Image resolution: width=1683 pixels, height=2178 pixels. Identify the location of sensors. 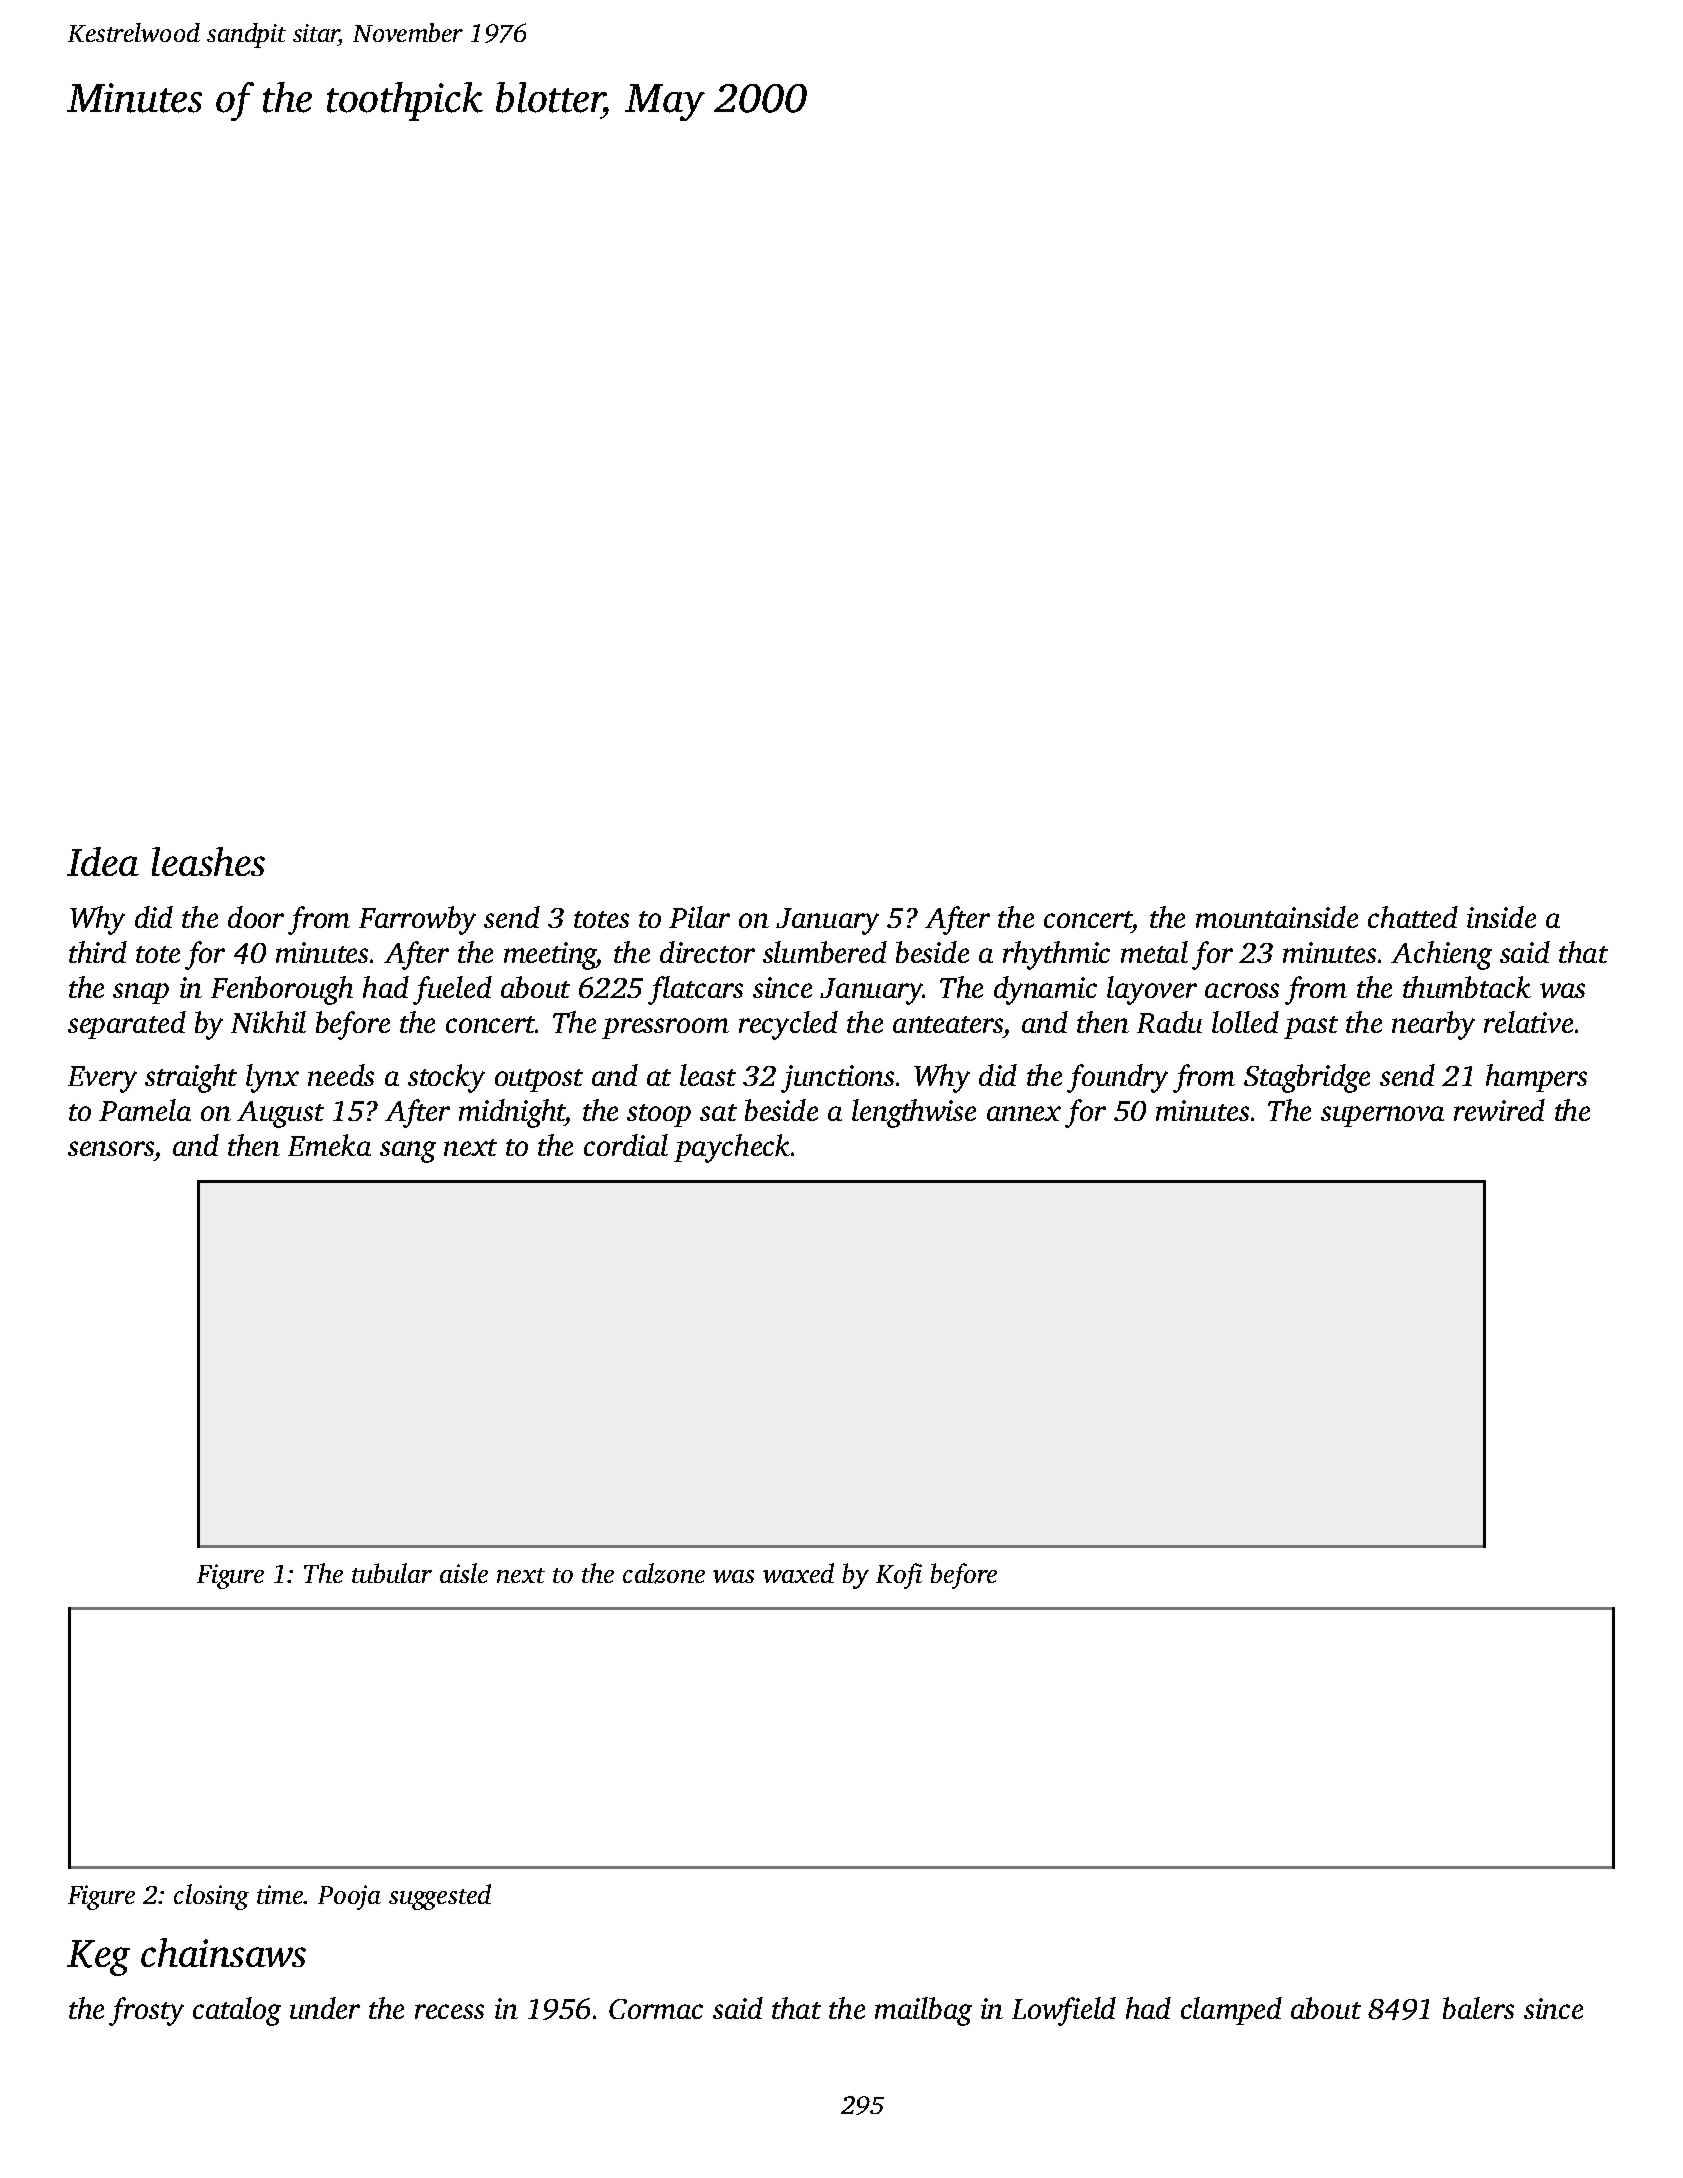
(111, 1148).
